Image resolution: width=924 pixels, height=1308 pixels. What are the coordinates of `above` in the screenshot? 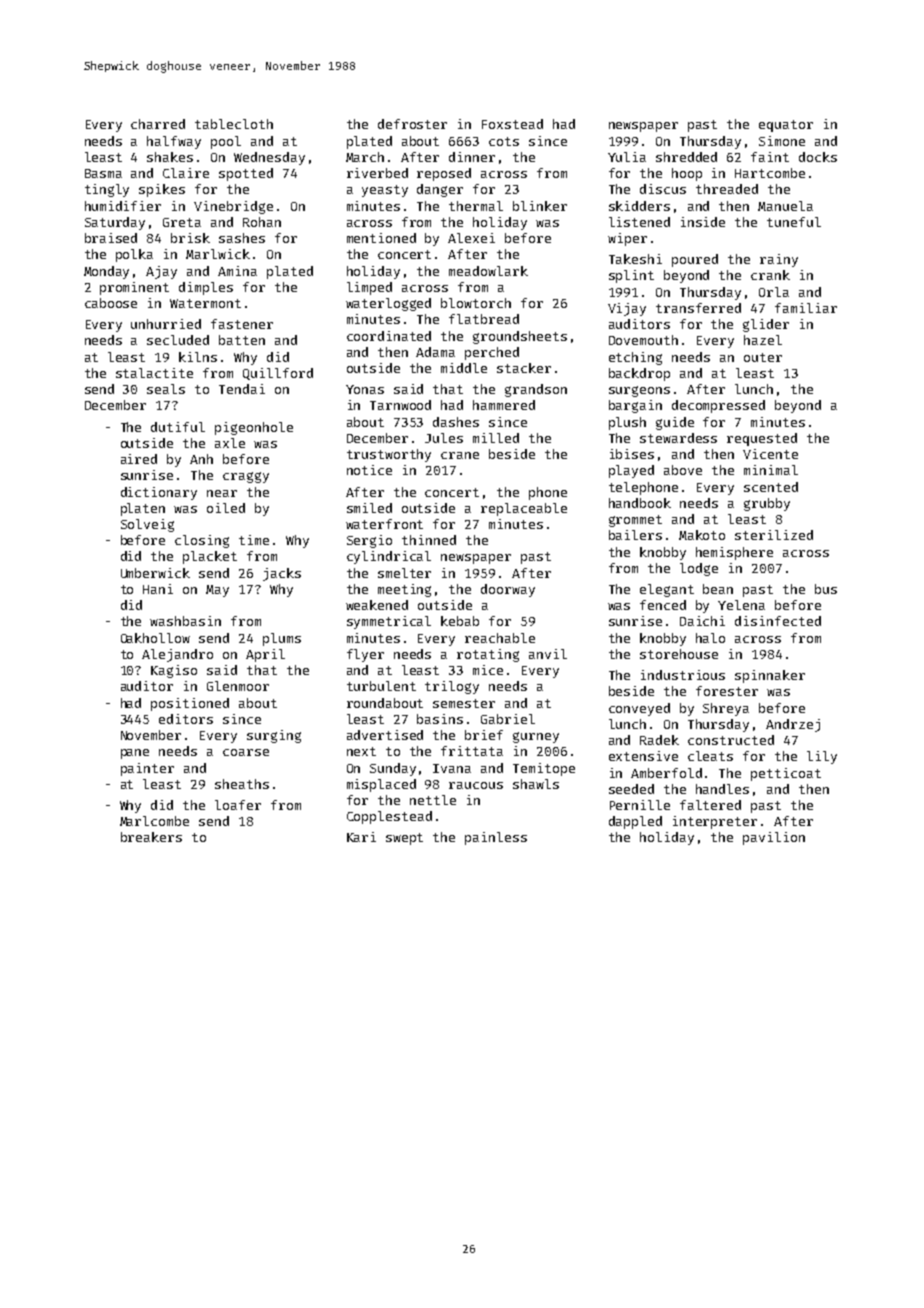 It's located at (683, 470).
